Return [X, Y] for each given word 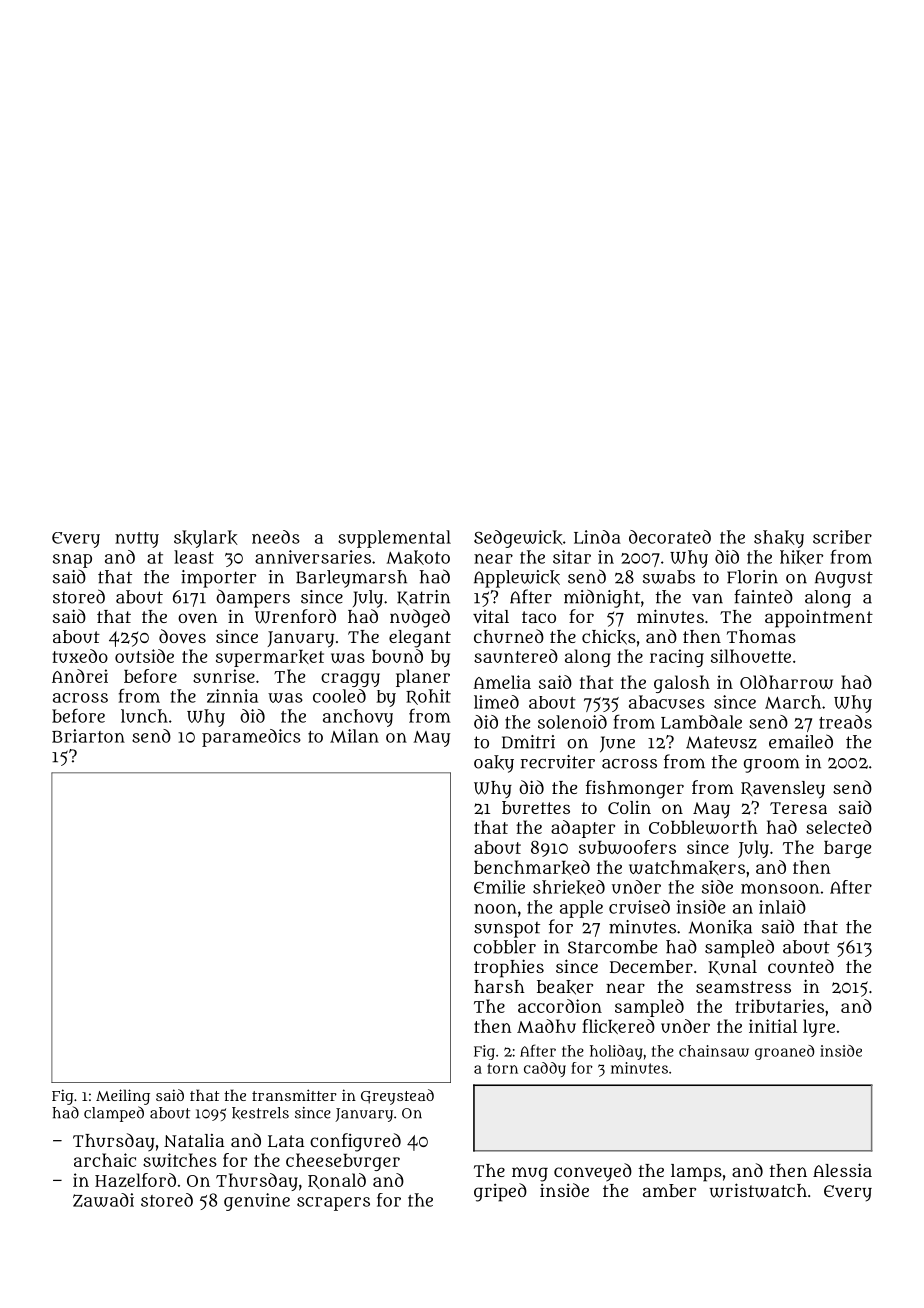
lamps [696, 1173]
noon [495, 909]
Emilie [499, 887]
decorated [670, 537]
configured [355, 1142]
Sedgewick [518, 539]
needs [276, 537]
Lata [286, 1141]
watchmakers [687, 867]
